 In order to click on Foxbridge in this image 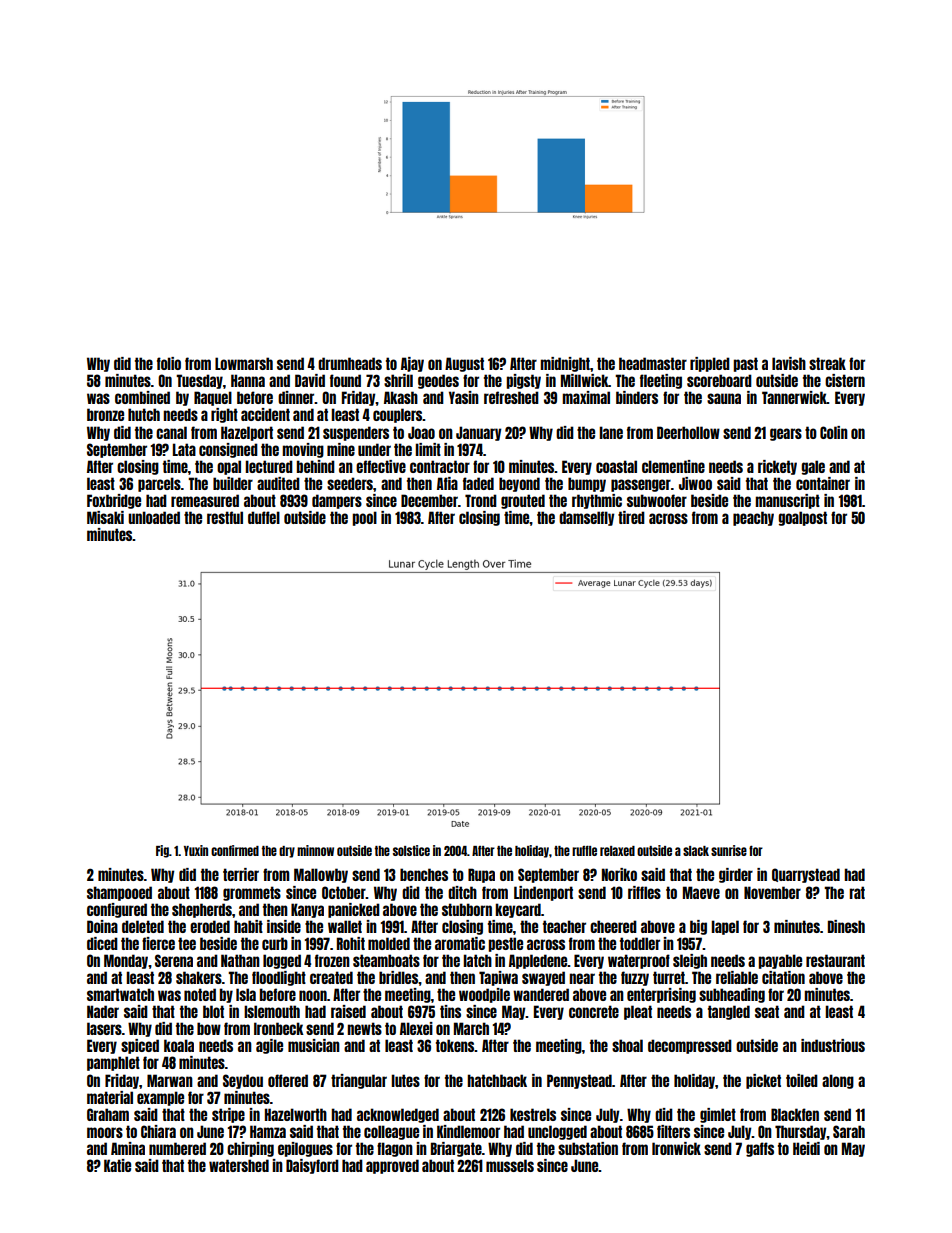, I will do `click(114, 501)`.
